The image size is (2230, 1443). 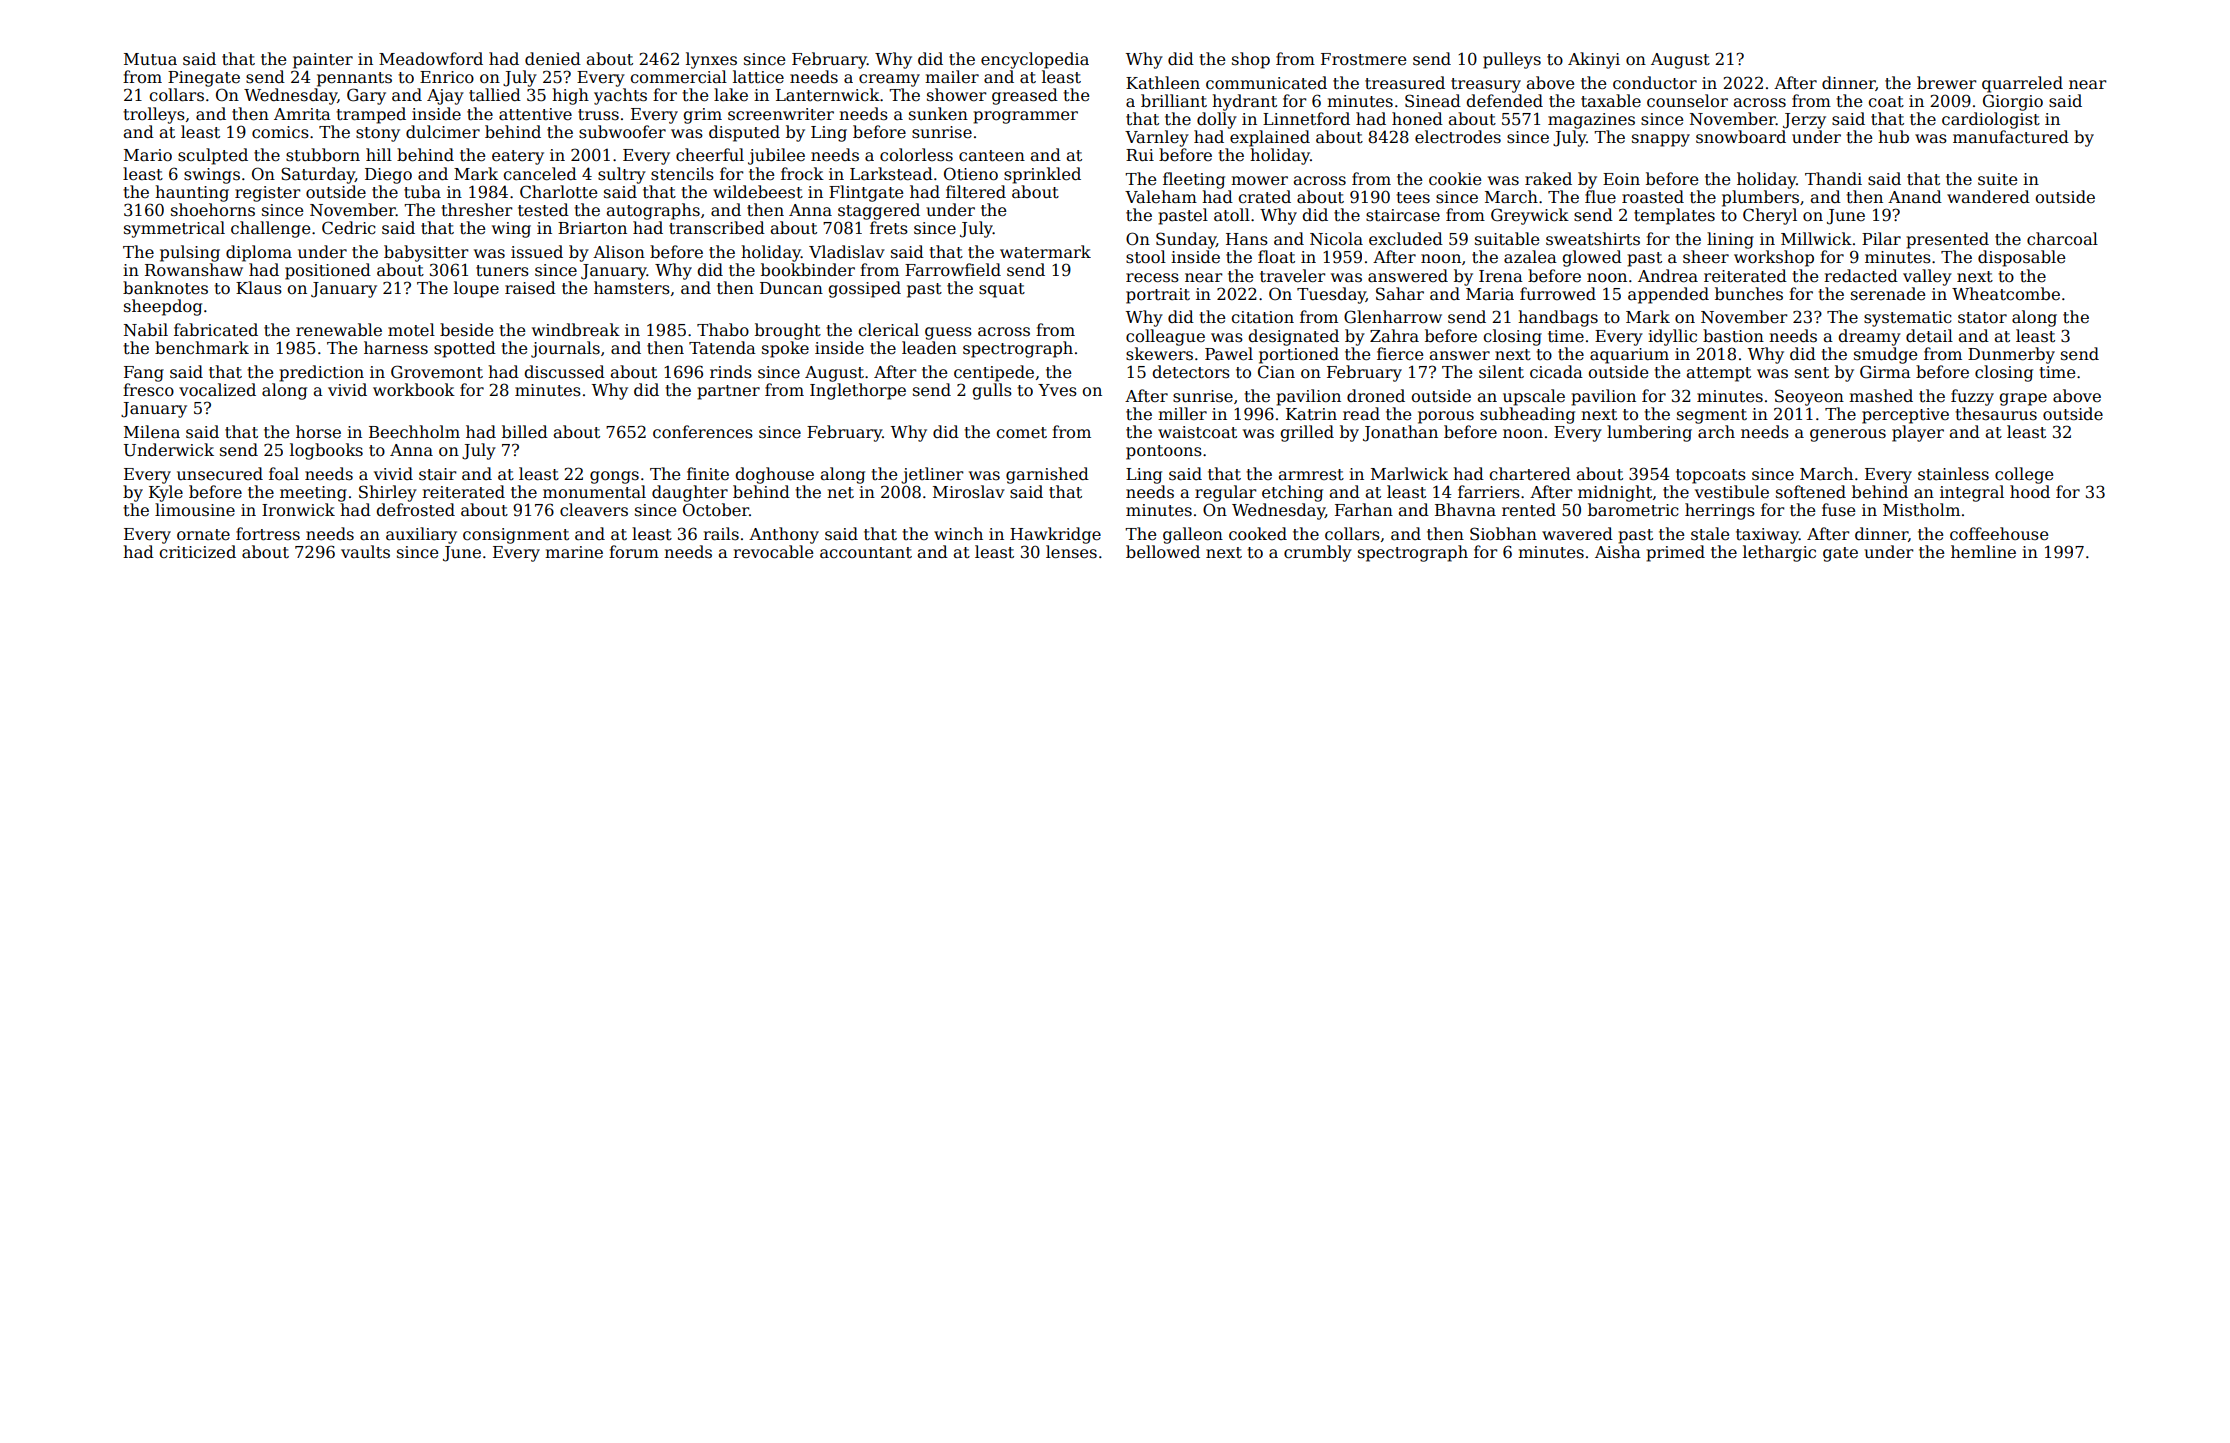 What do you see at coordinates (592, 228) in the screenshot?
I see `Briarton` at bounding box center [592, 228].
